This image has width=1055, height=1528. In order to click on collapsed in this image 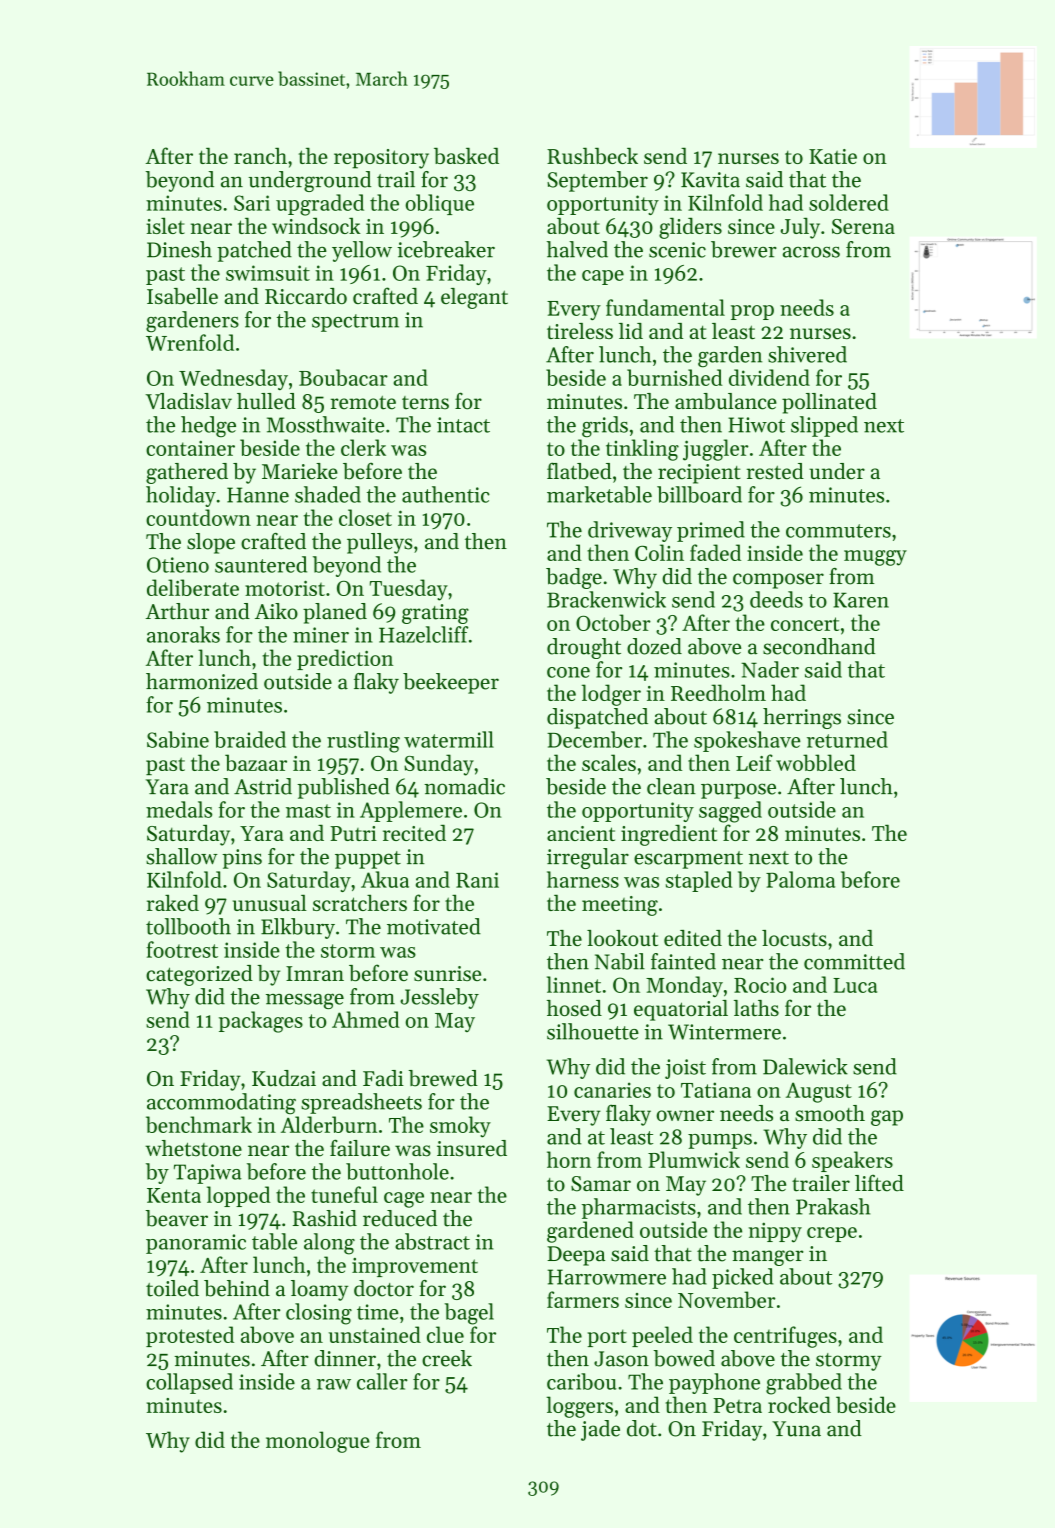, I will do `click(189, 1383)`.
